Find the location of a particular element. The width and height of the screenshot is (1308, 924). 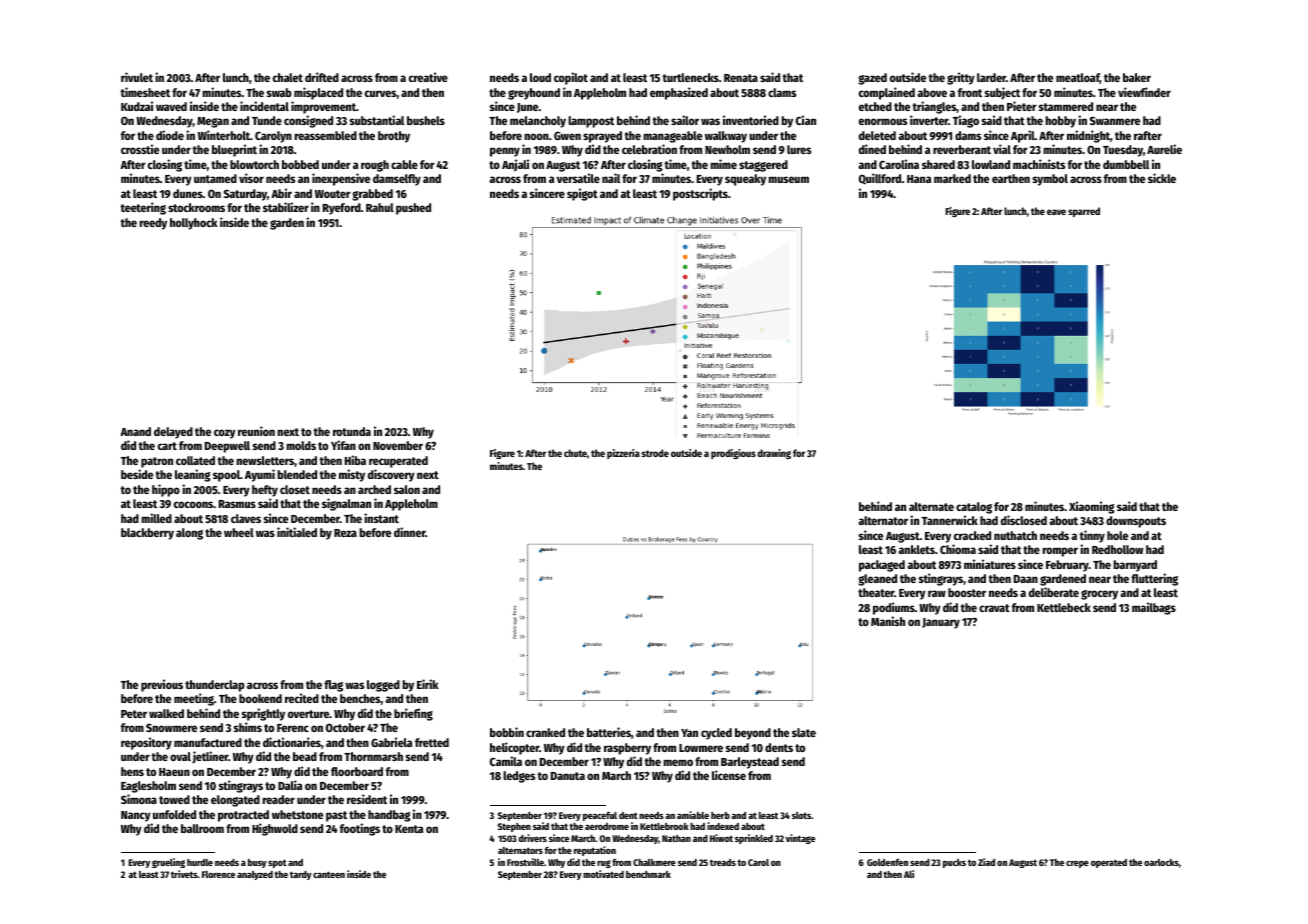

baker is located at coordinates (1137, 77).
